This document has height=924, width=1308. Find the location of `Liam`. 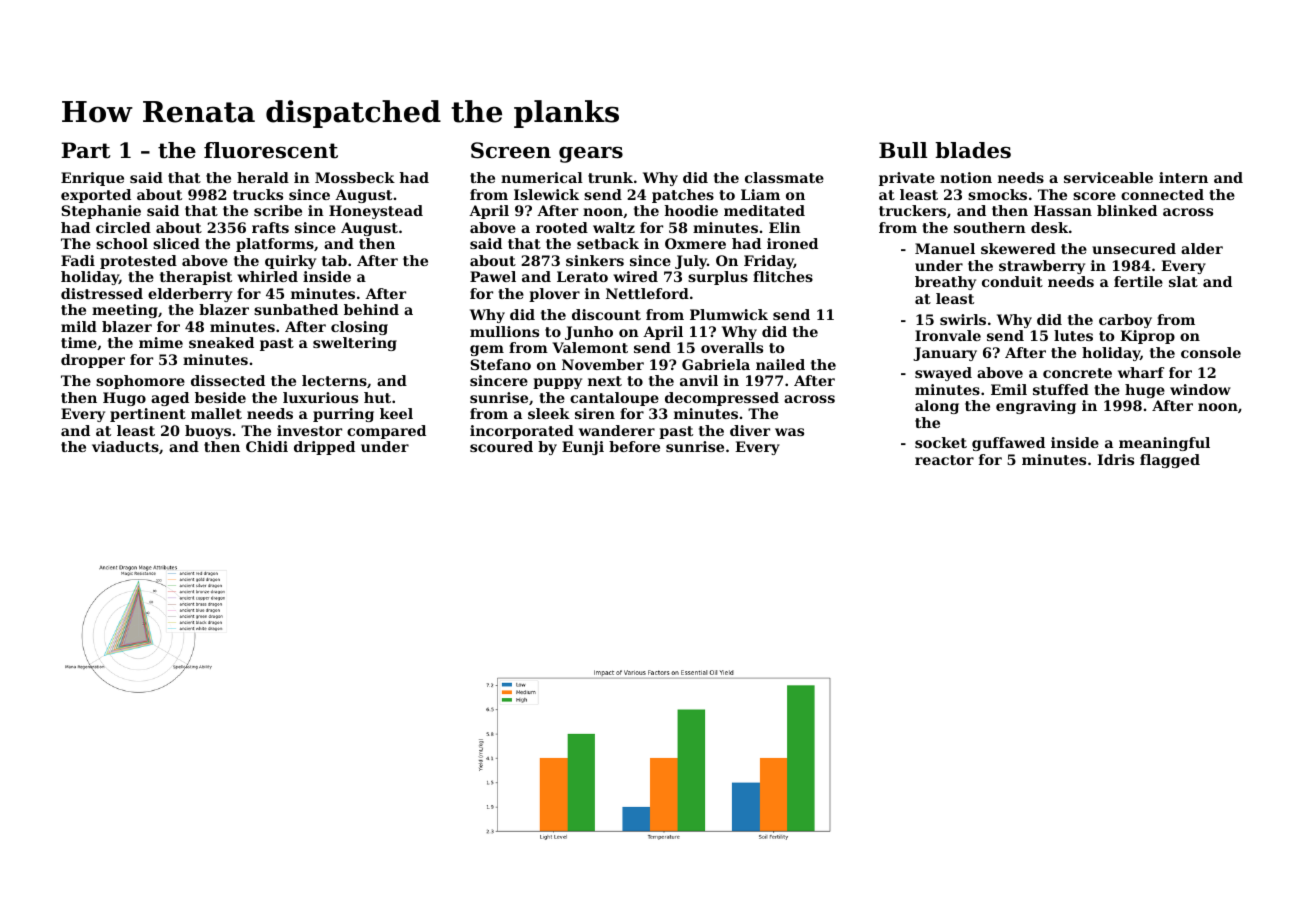

Liam is located at coordinates (760, 194).
